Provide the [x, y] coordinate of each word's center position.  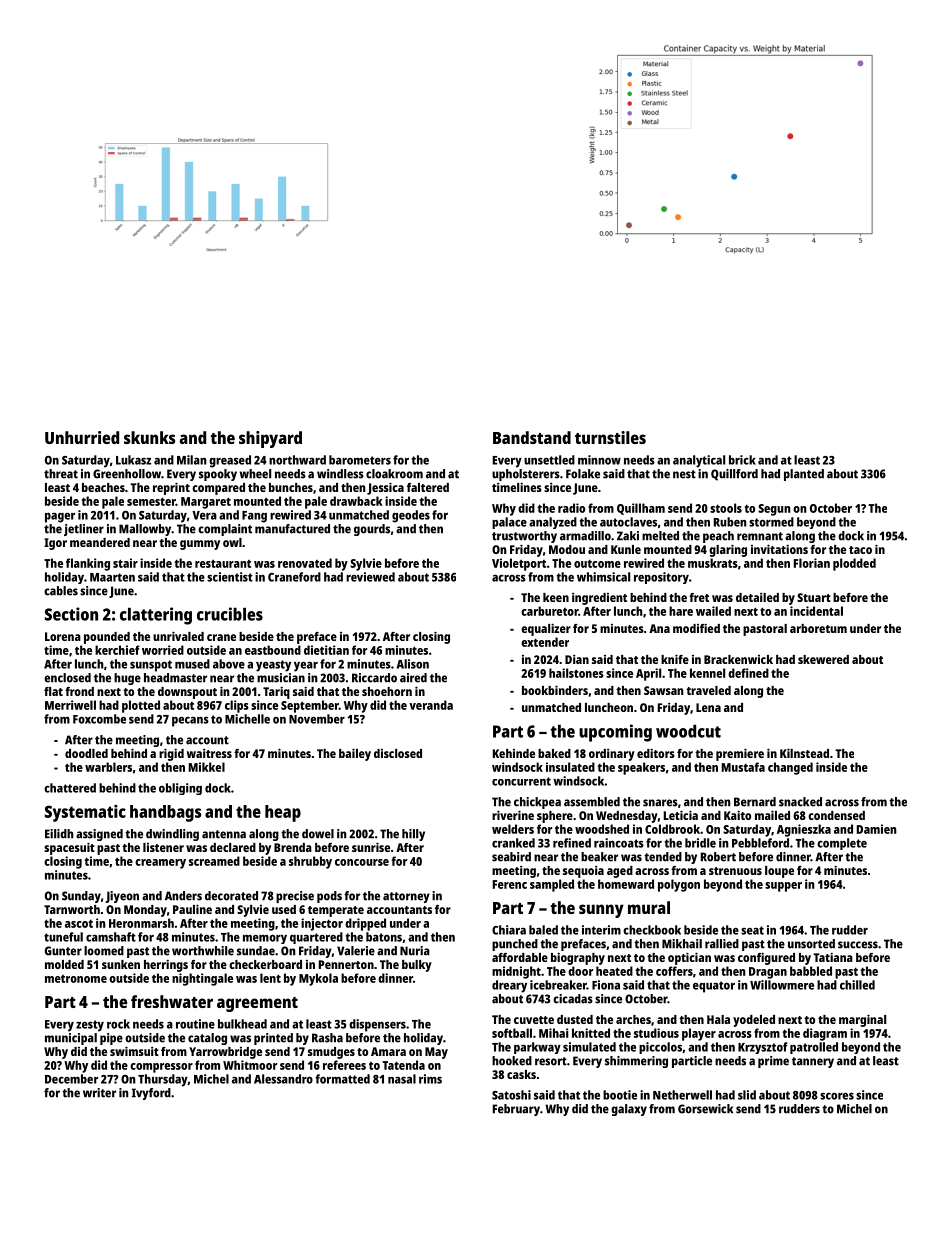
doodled [86, 753]
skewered [823, 659]
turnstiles [610, 437]
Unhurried [82, 437]
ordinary [612, 754]
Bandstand [532, 437]
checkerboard [265, 964]
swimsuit [134, 1051]
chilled [857, 985]
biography [578, 958]
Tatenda [403, 1065]
